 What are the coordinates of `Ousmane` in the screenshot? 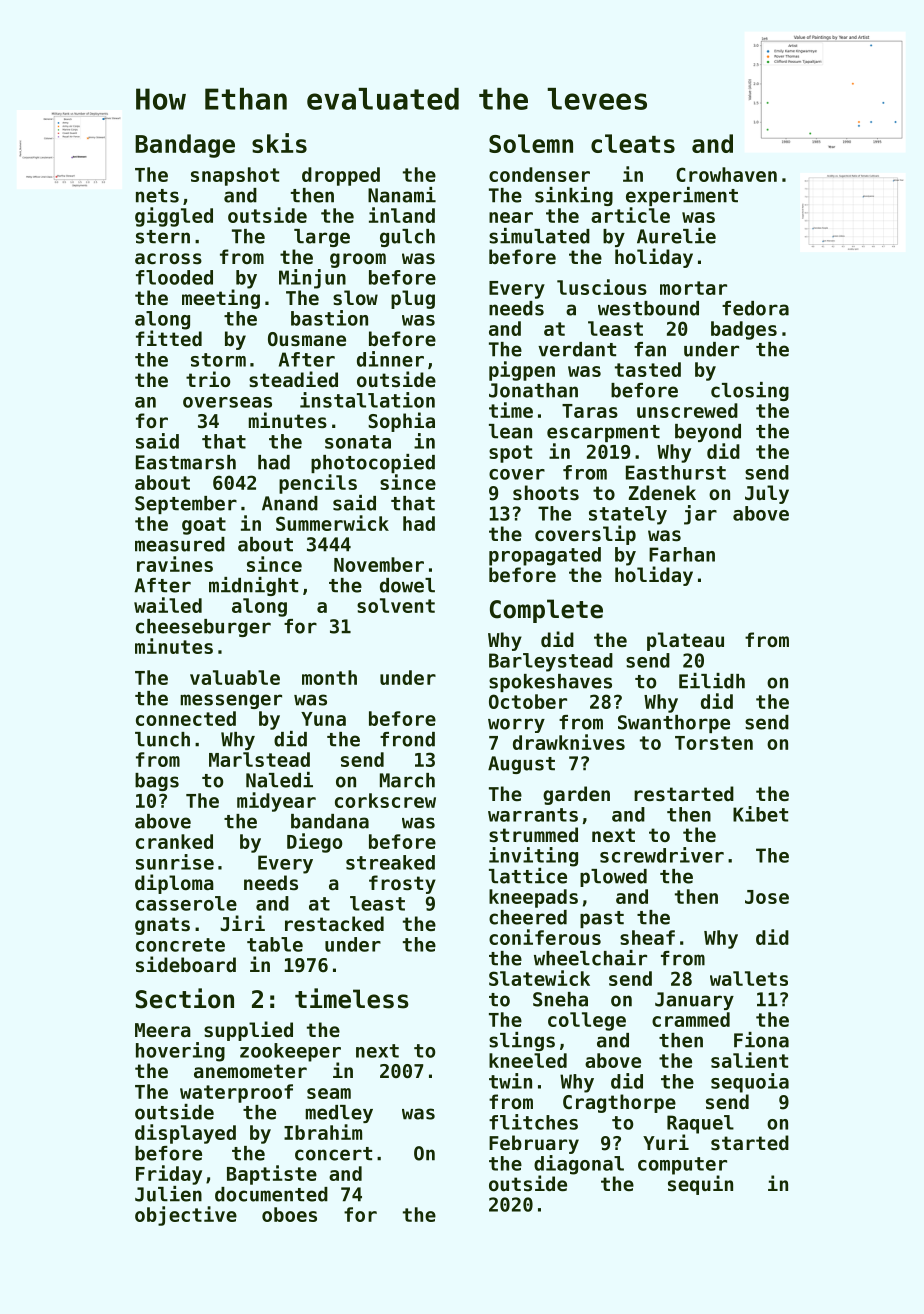 It's located at (307, 339).
